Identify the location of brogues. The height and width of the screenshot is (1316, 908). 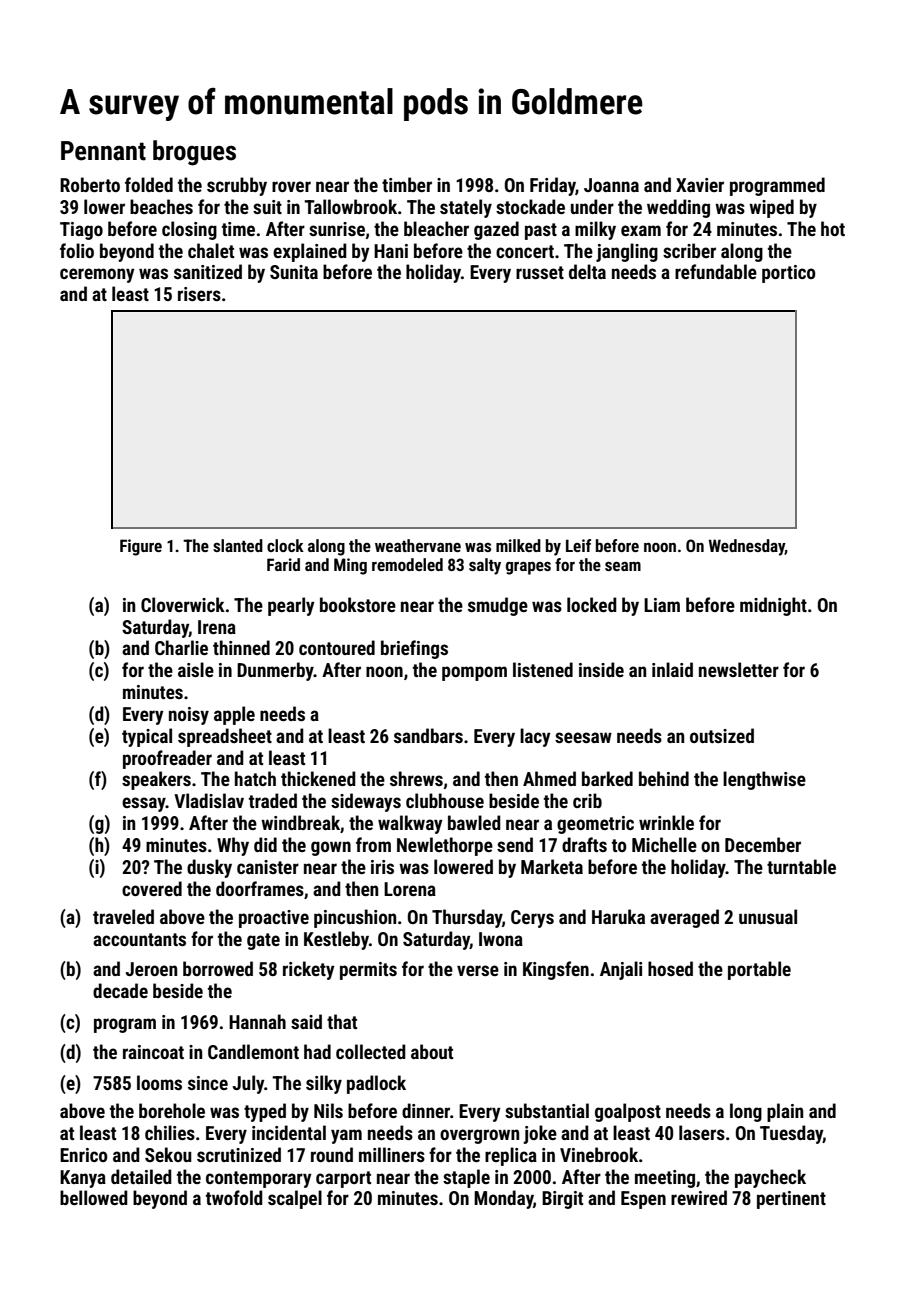
(194, 153).
